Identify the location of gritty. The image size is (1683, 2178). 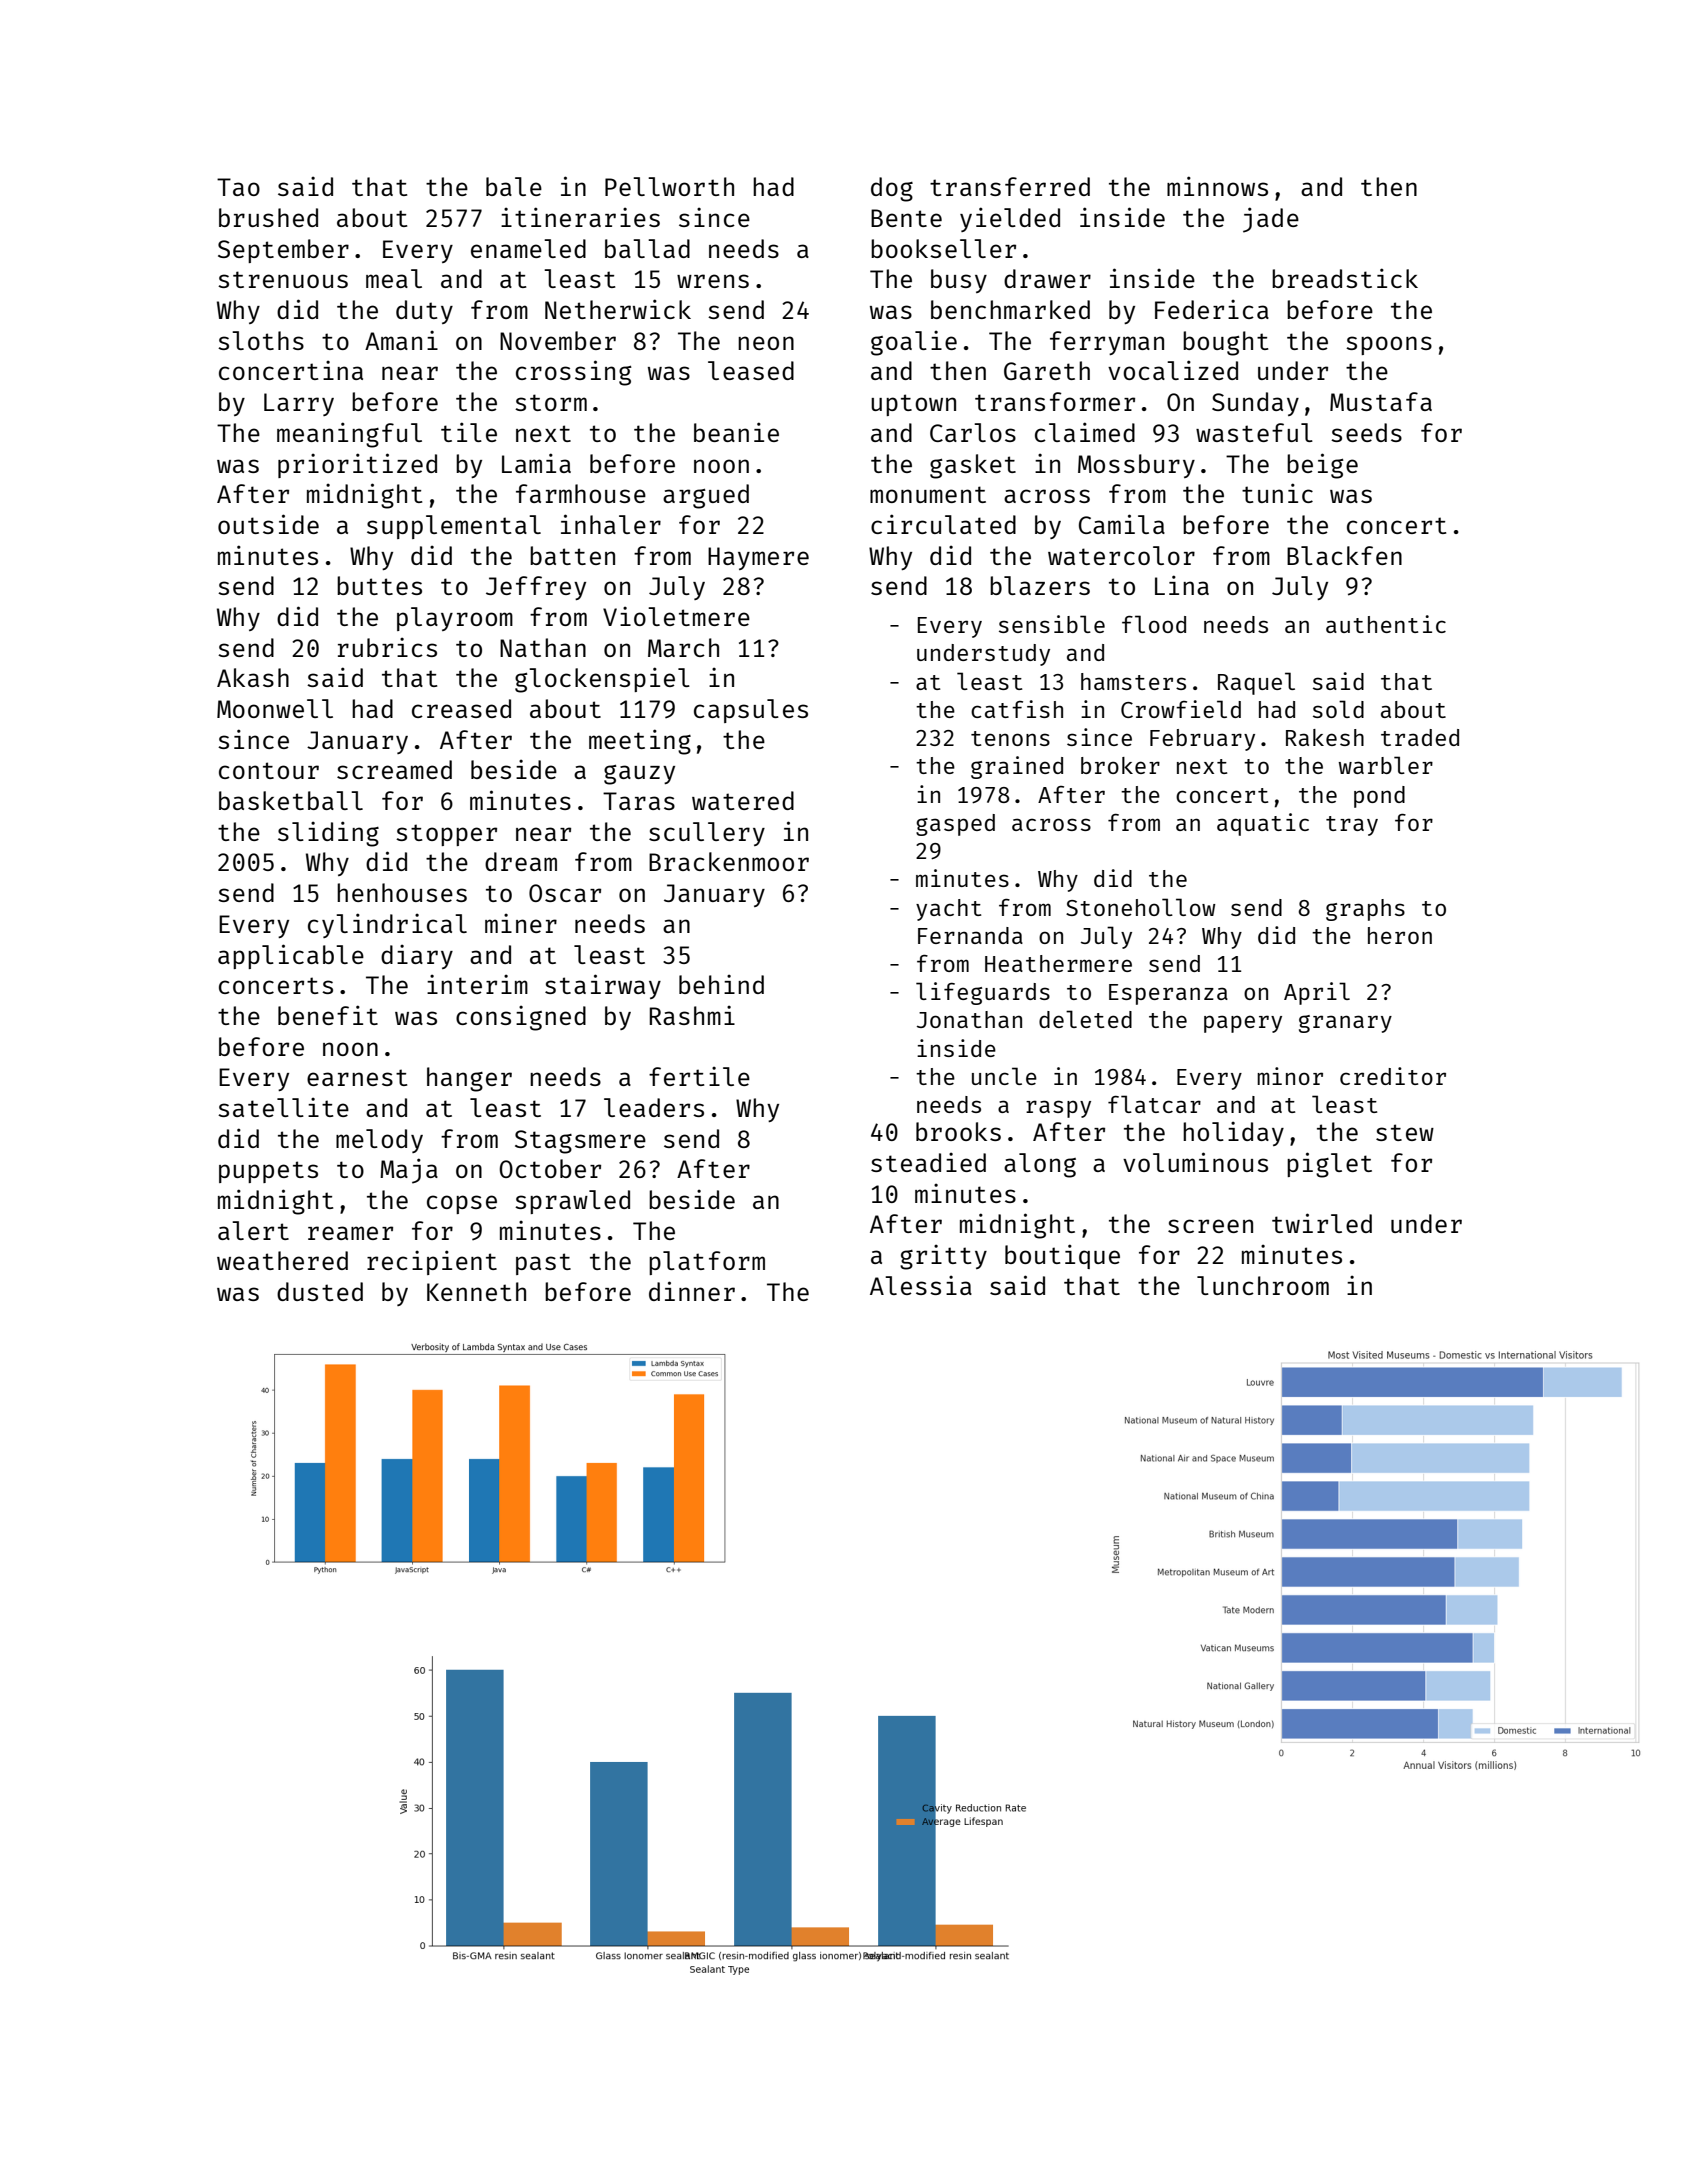
(943, 1257).
